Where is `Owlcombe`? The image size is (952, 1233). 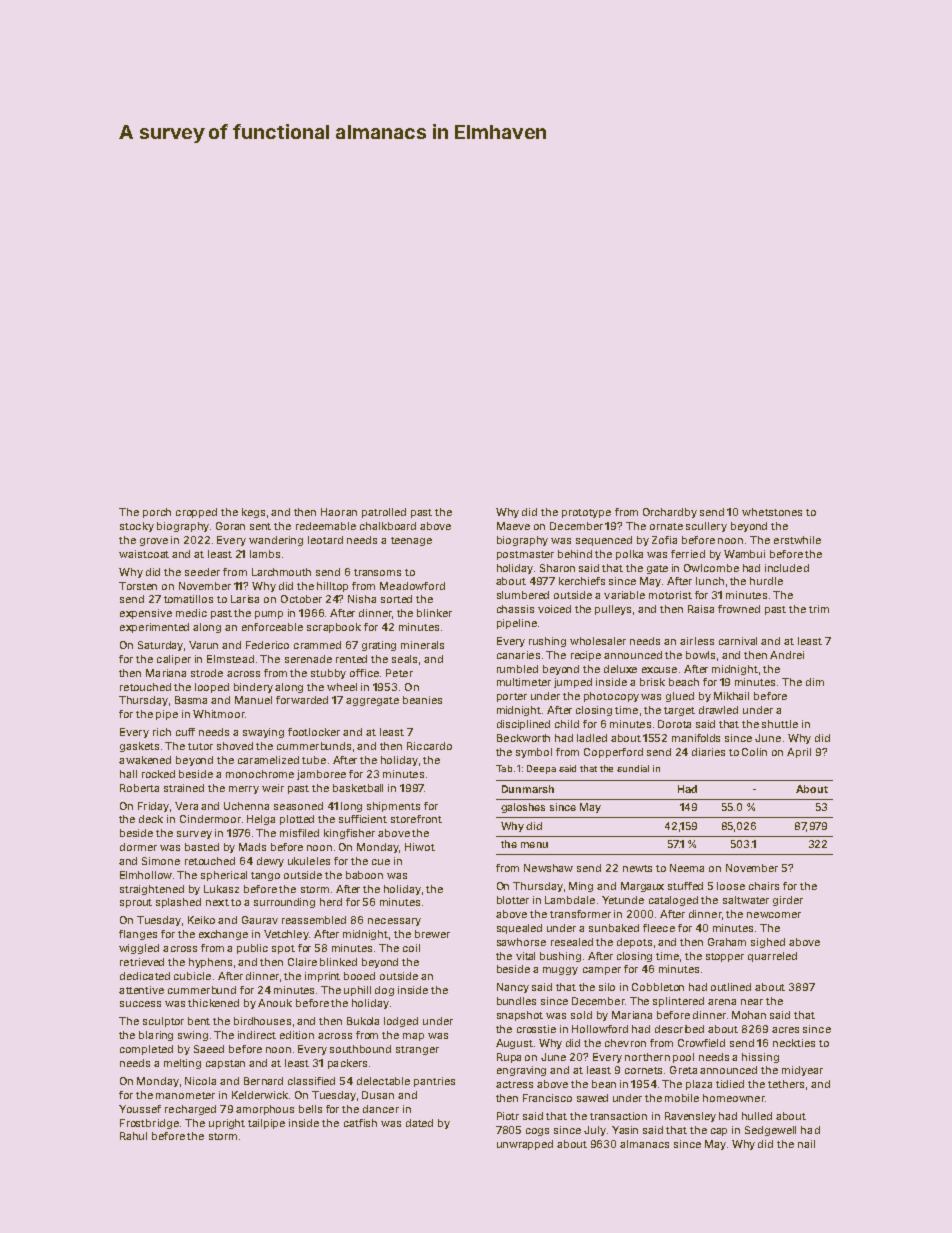
Owlcombe is located at coordinates (711, 568).
